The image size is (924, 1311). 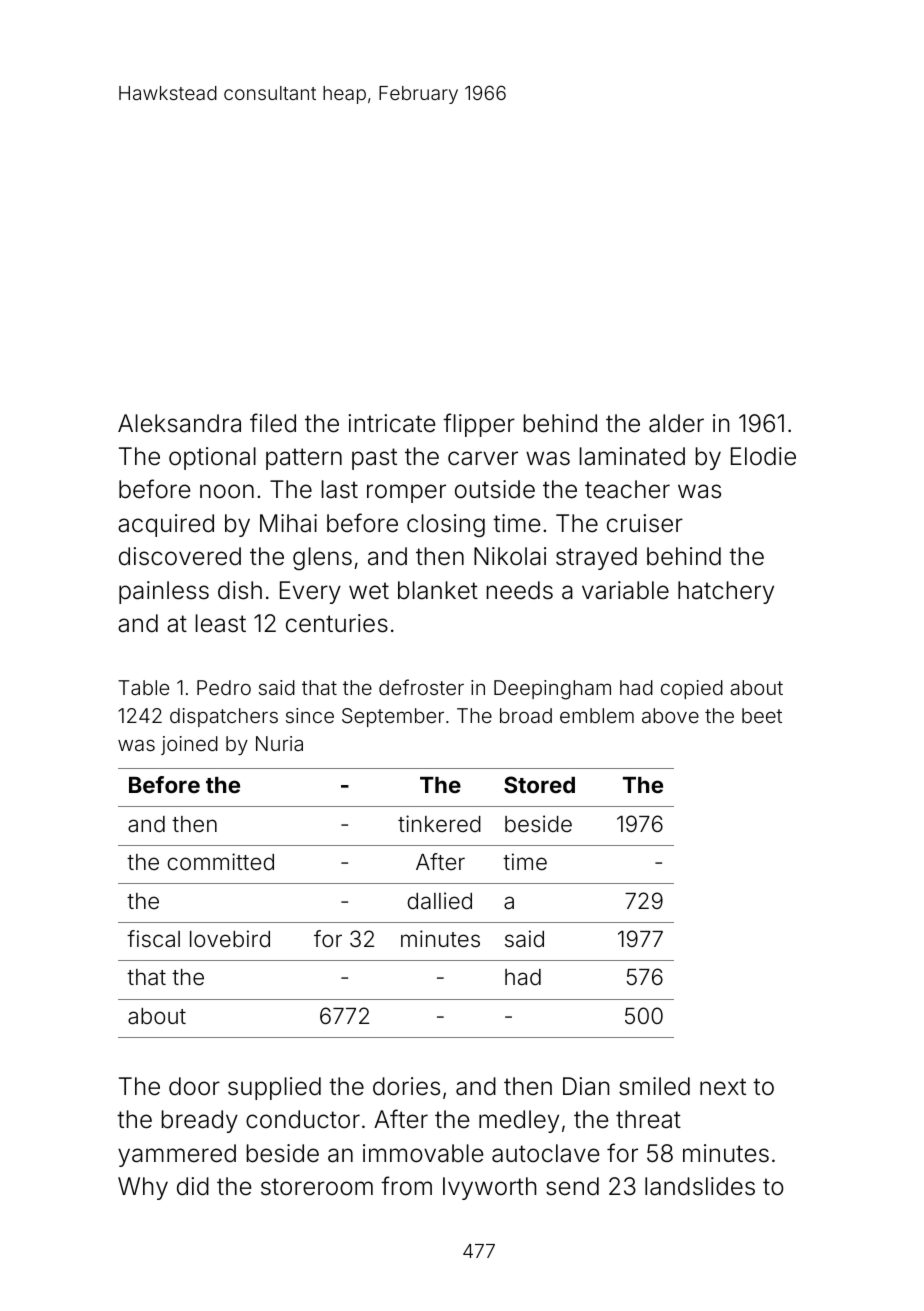 What do you see at coordinates (763, 456) in the screenshot?
I see `Elodie` at bounding box center [763, 456].
